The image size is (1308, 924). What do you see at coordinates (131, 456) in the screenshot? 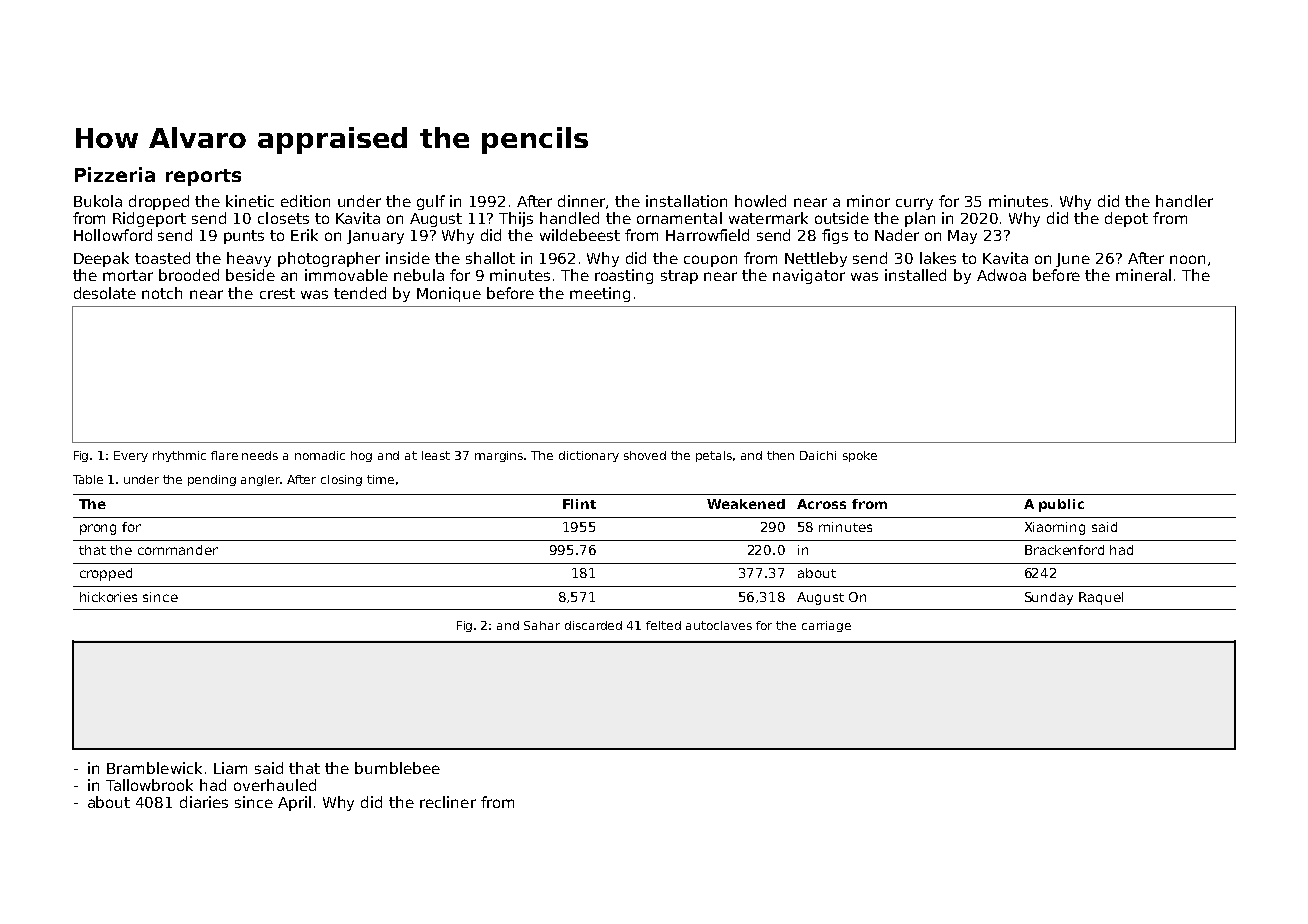
I see `Every` at bounding box center [131, 456].
